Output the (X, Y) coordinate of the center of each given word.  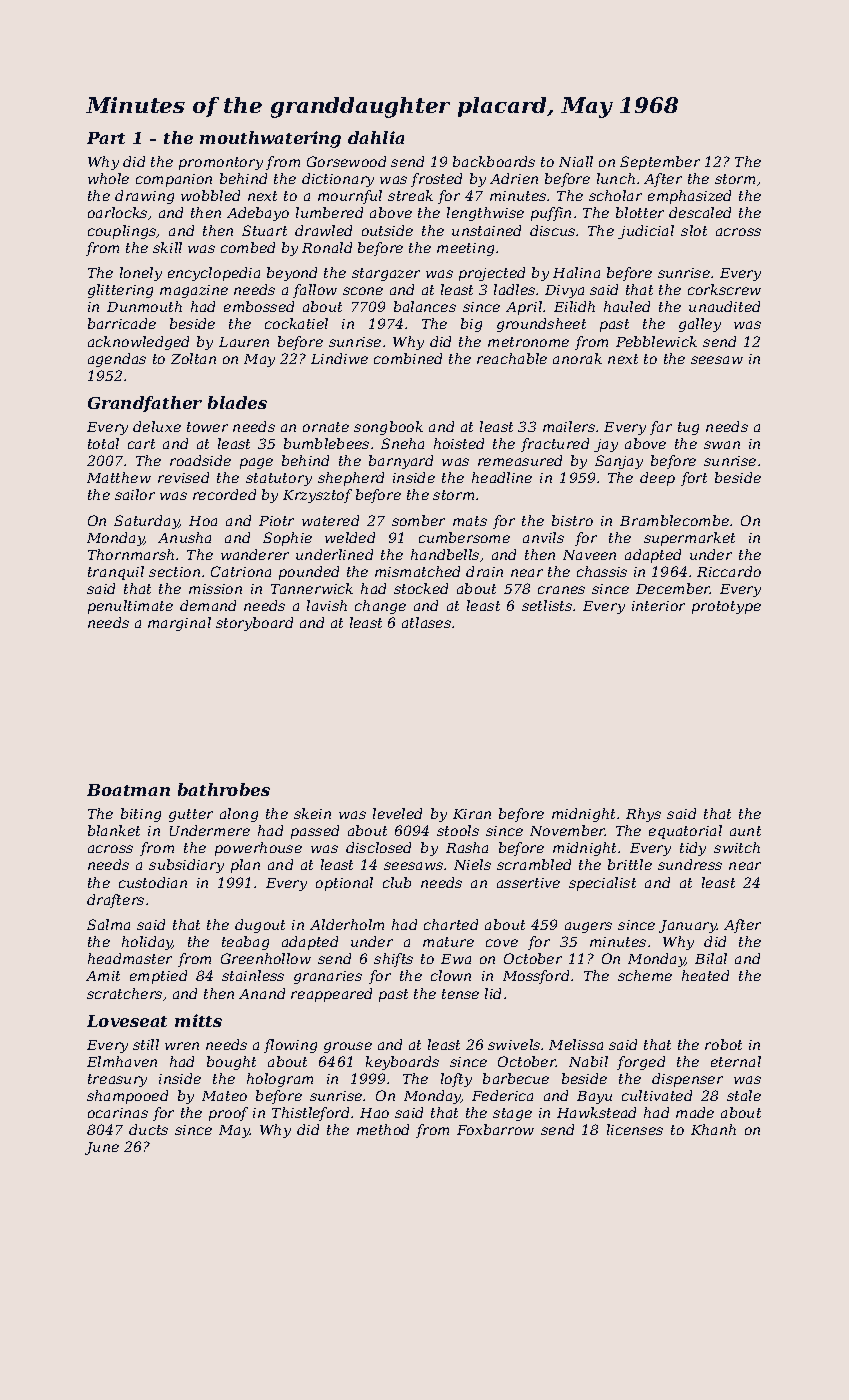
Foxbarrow (495, 1129)
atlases (426, 622)
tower (207, 427)
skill (167, 247)
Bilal (711, 958)
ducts (148, 1129)
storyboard (254, 624)
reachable (512, 358)
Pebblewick (656, 341)
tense (460, 994)
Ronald (327, 247)
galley (700, 325)
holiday (147, 943)
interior (658, 606)
